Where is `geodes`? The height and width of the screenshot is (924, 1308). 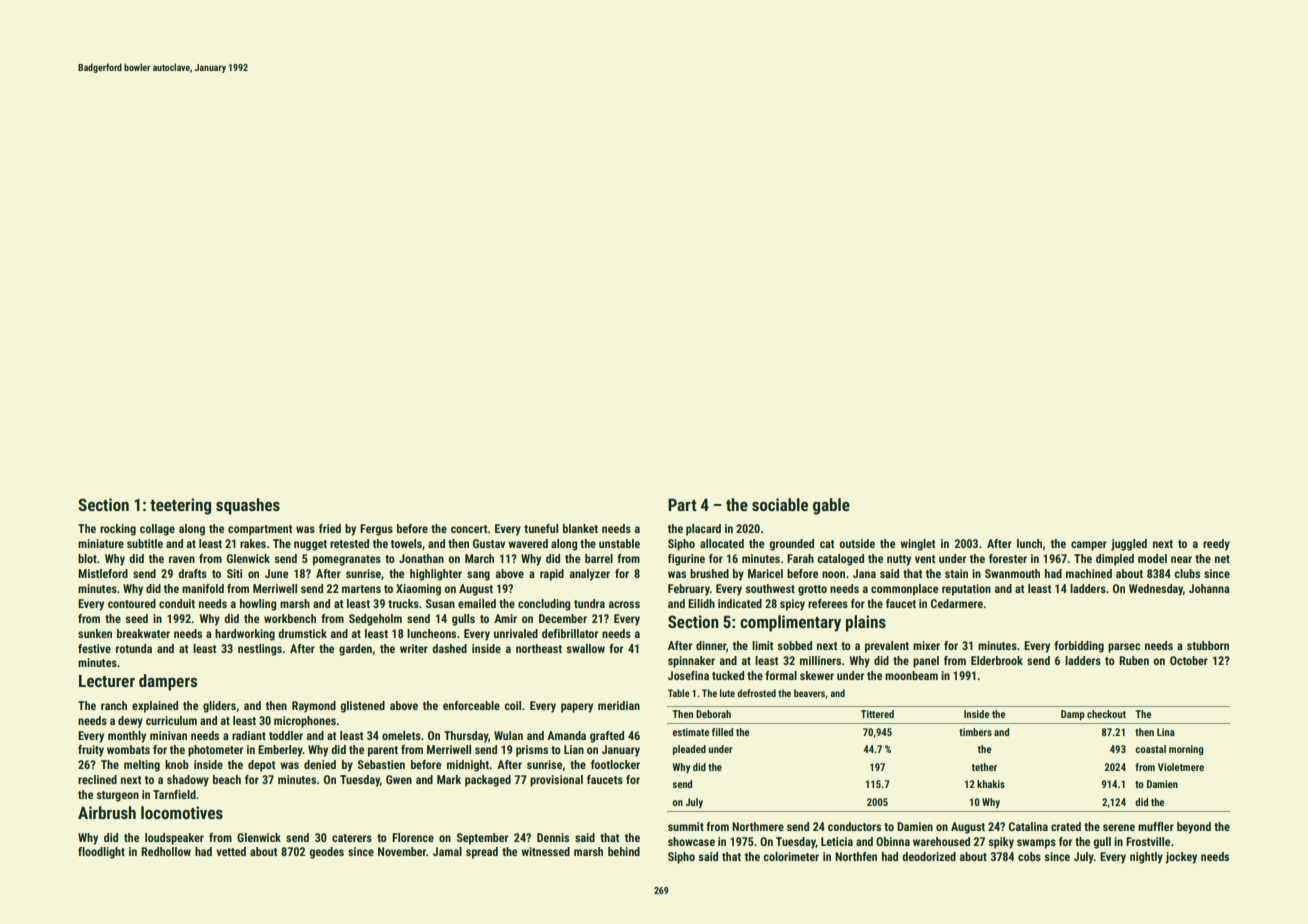 geodes is located at coordinates (326, 853).
